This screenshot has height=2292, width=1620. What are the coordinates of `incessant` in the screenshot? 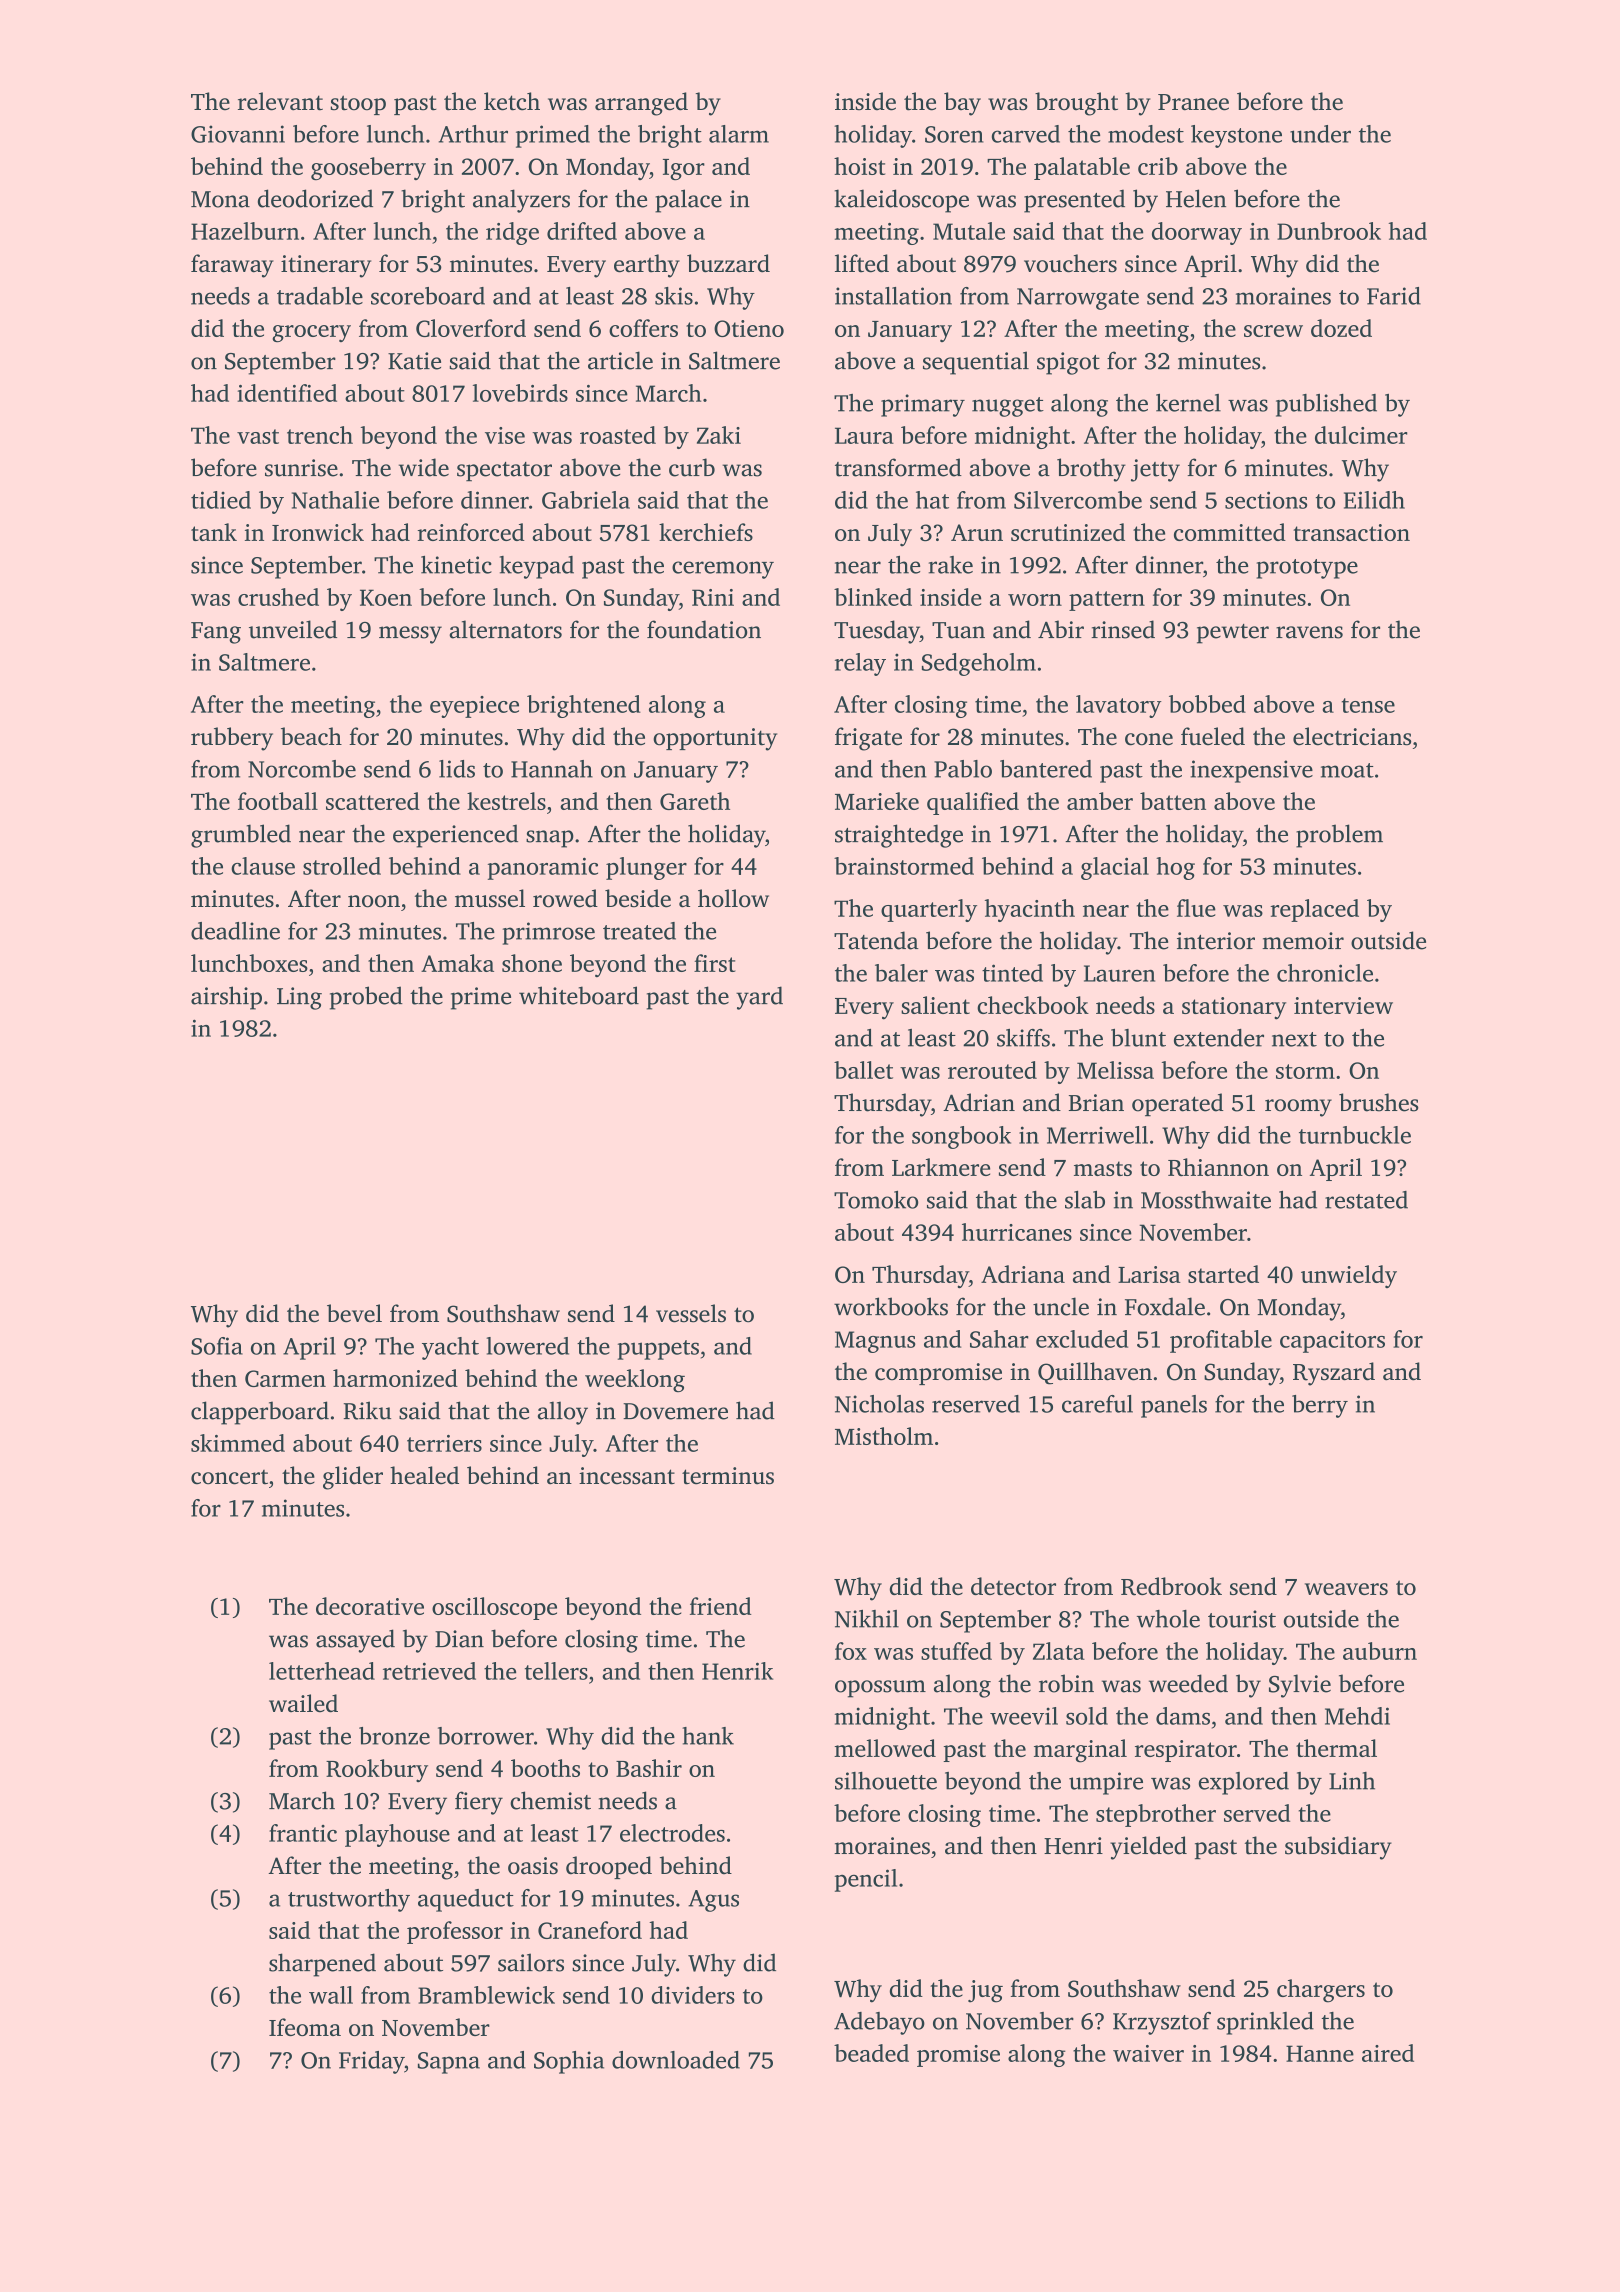 It's located at (627, 1476).
